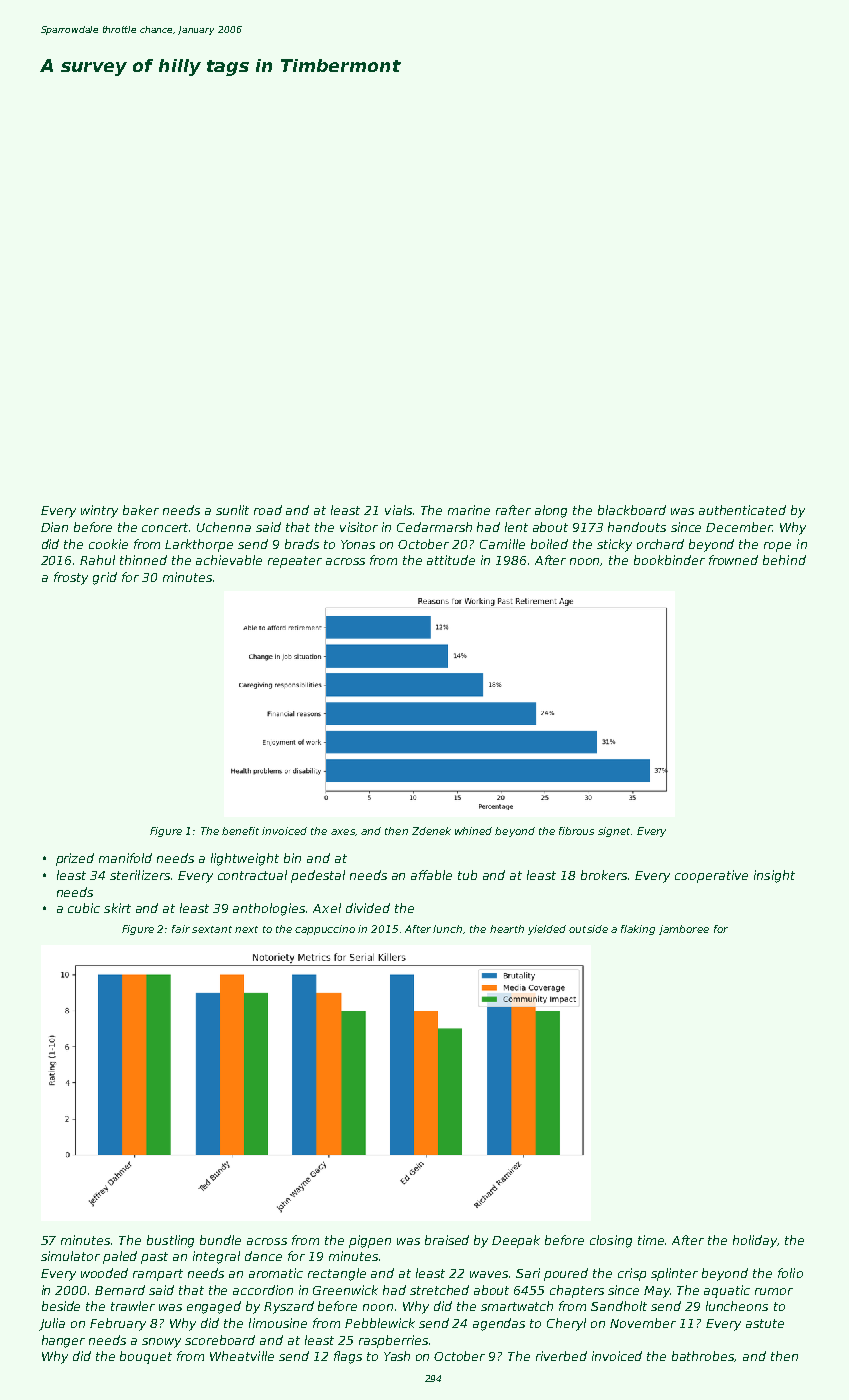 This screenshot has height=1400, width=849. Describe the element at coordinates (97, 560) in the screenshot. I see `Rahul` at that location.
